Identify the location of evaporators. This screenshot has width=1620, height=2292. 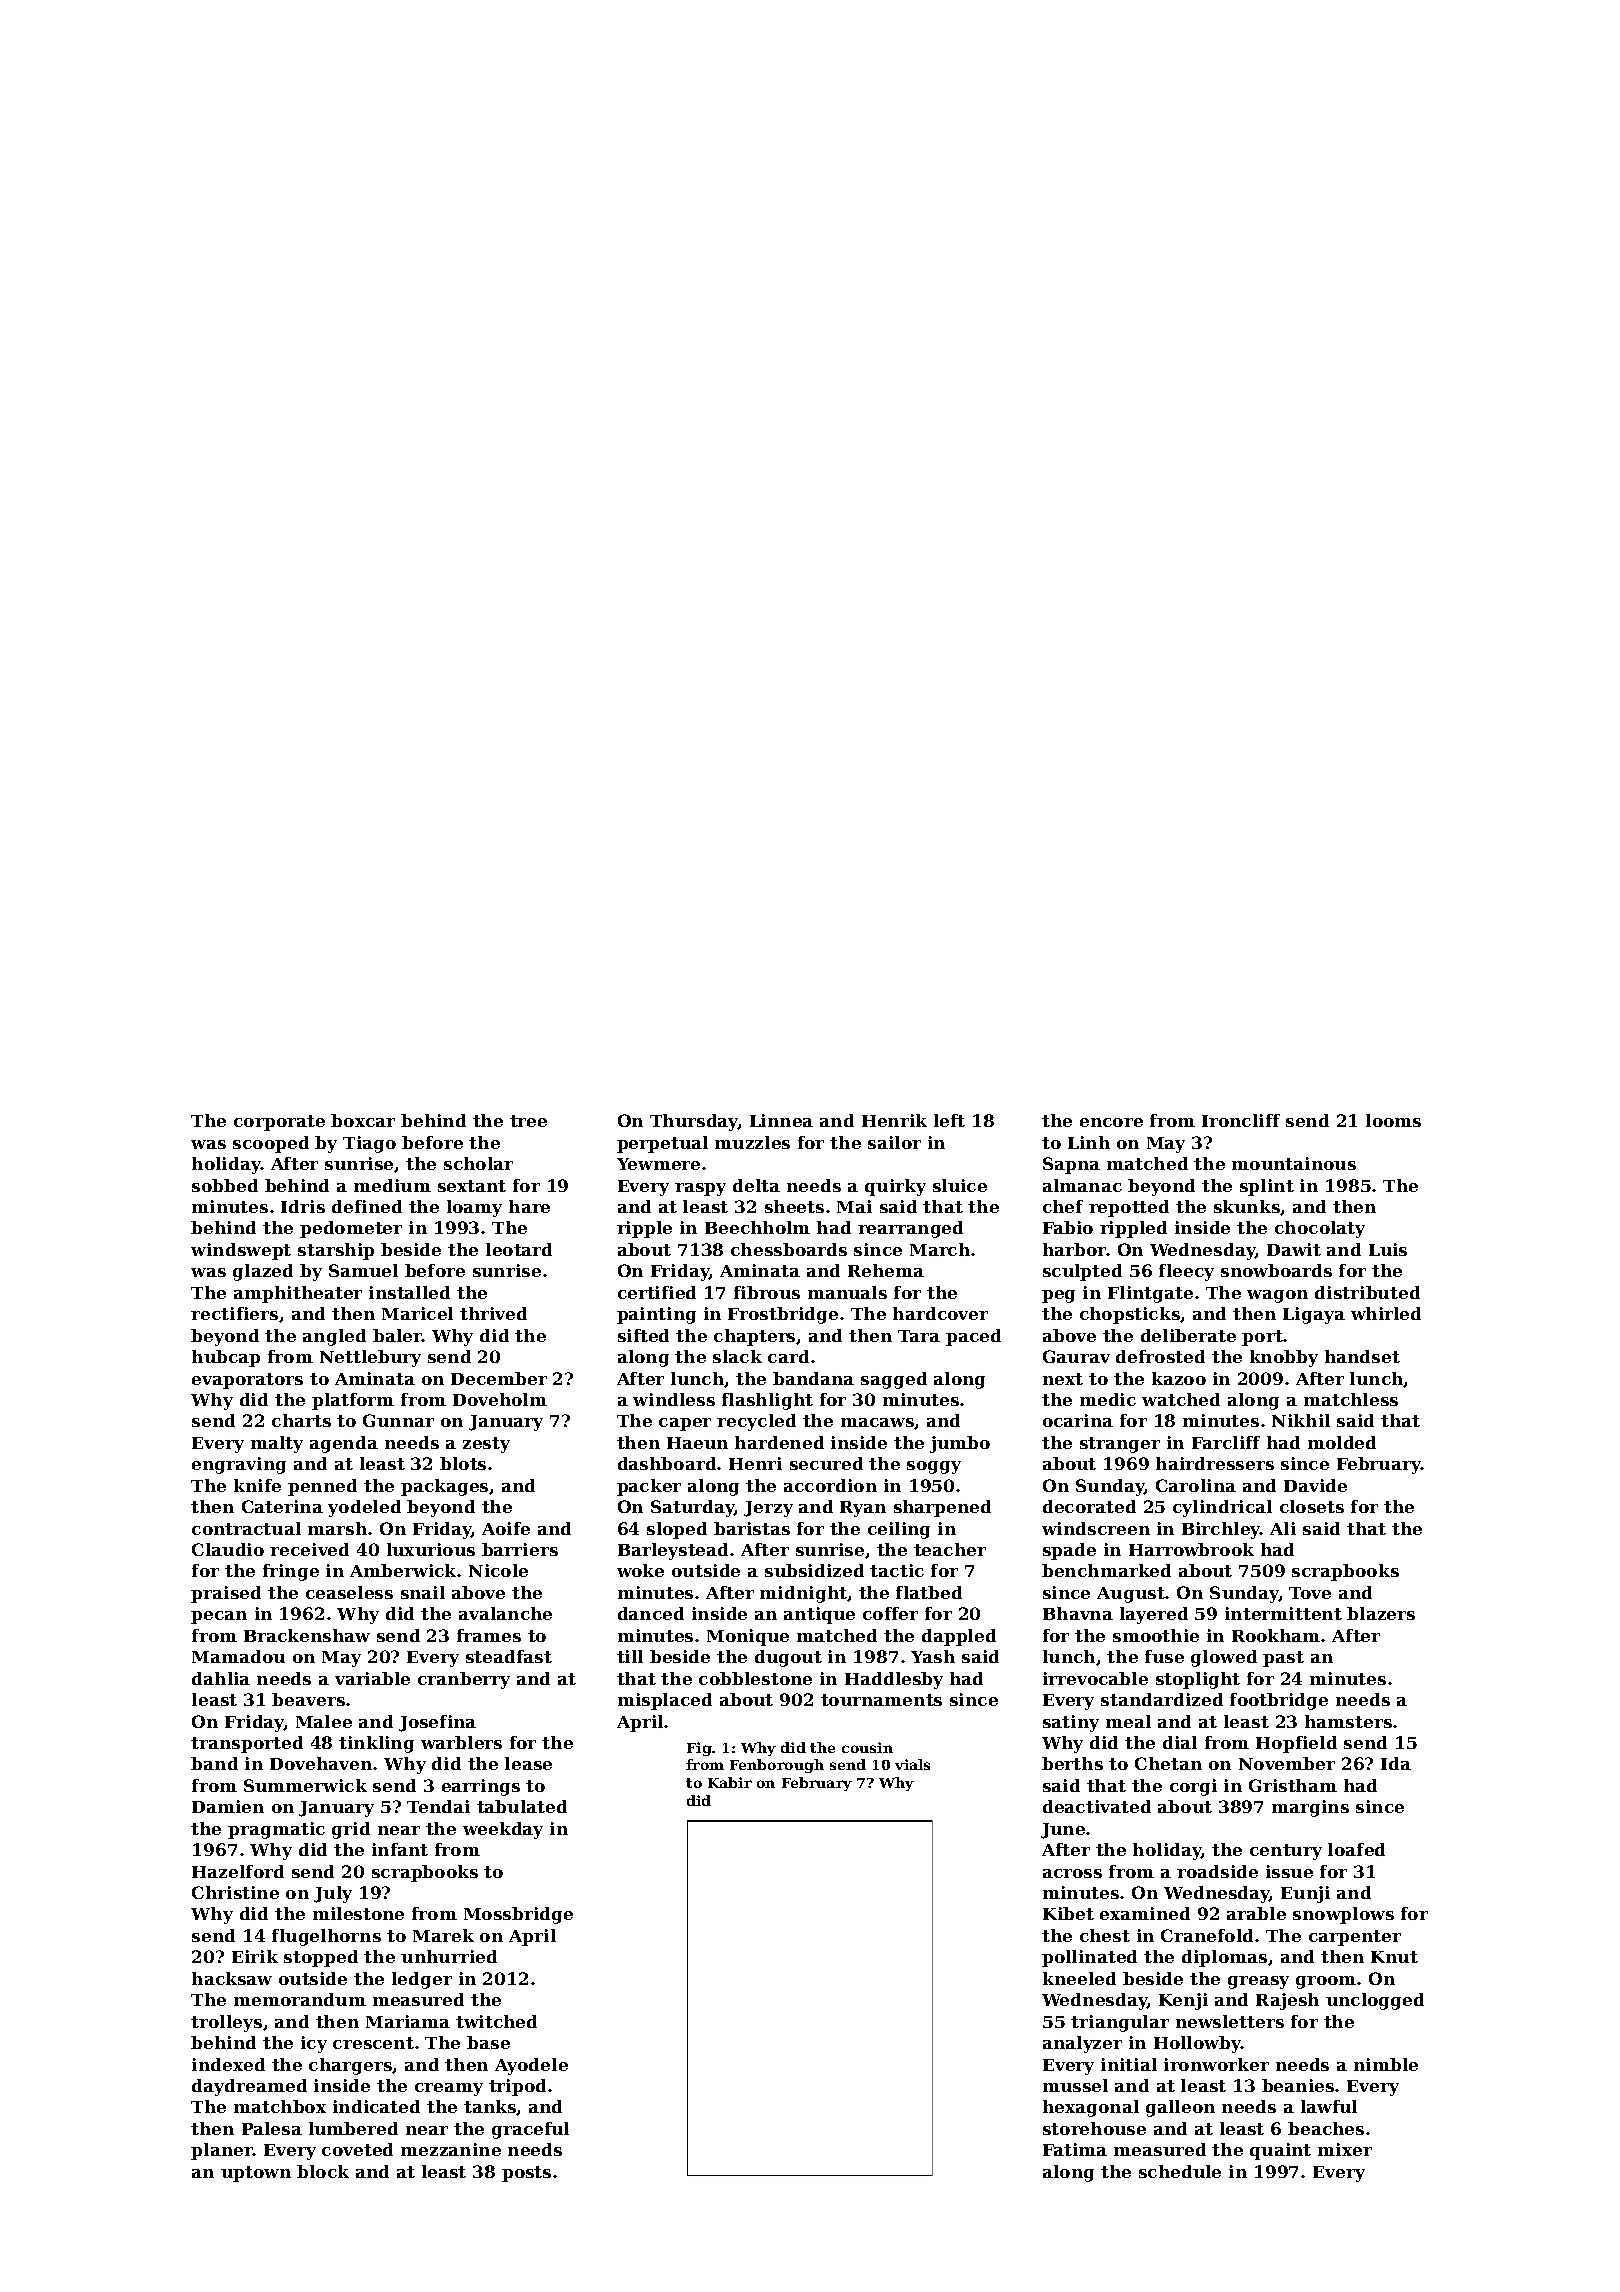
(247, 1381).
